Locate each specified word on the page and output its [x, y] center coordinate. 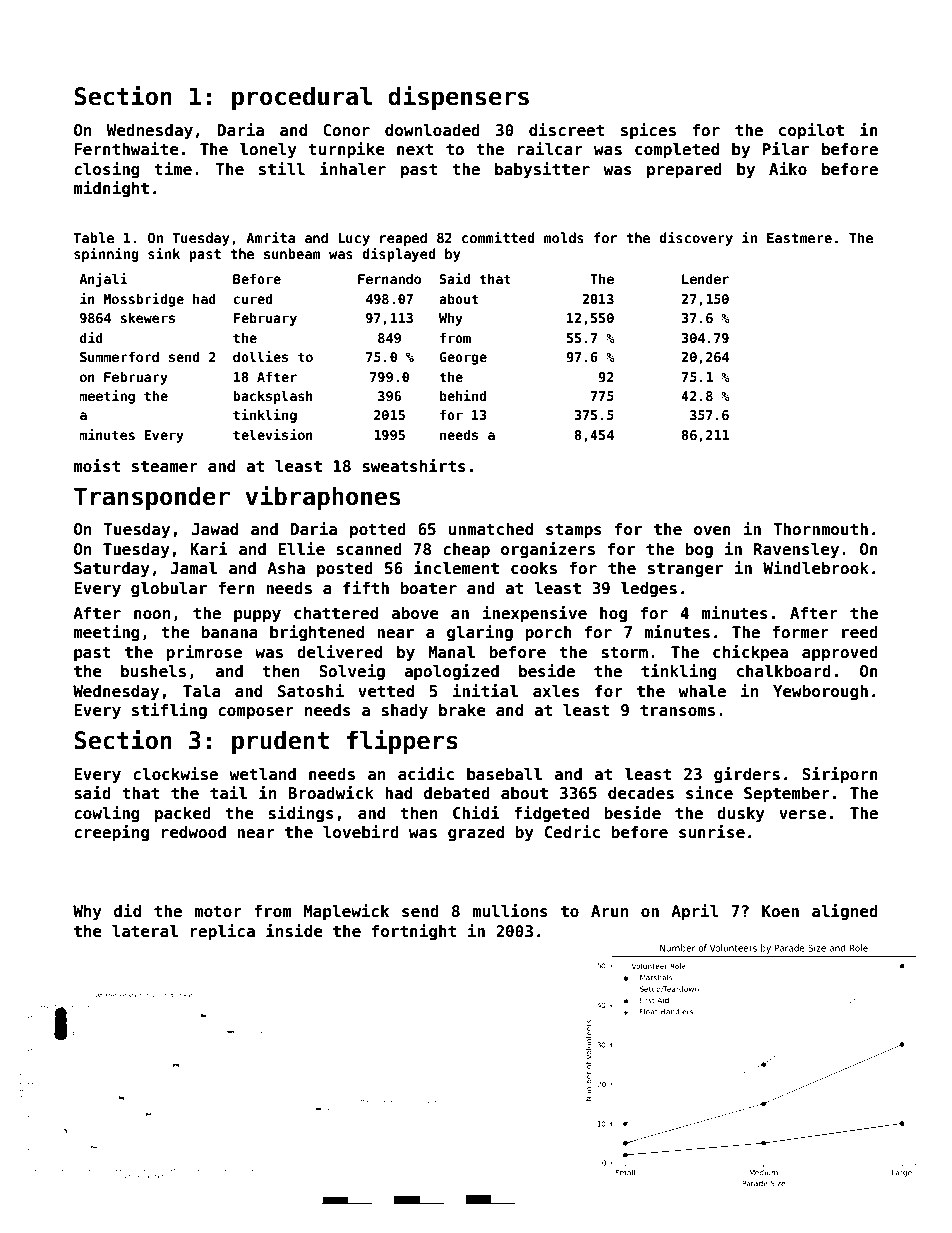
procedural [302, 98]
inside [294, 931]
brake [462, 710]
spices [648, 131]
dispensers [458, 97]
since [709, 793]
